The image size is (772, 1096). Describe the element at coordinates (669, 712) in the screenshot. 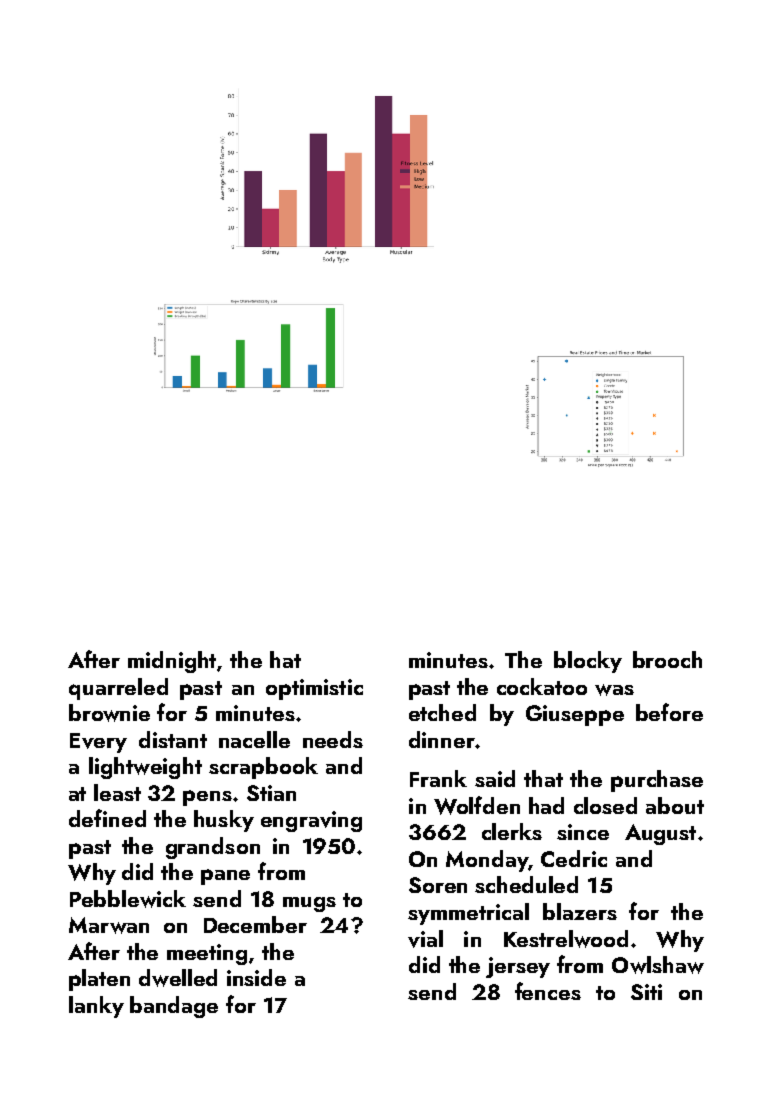

I see `before` at that location.
